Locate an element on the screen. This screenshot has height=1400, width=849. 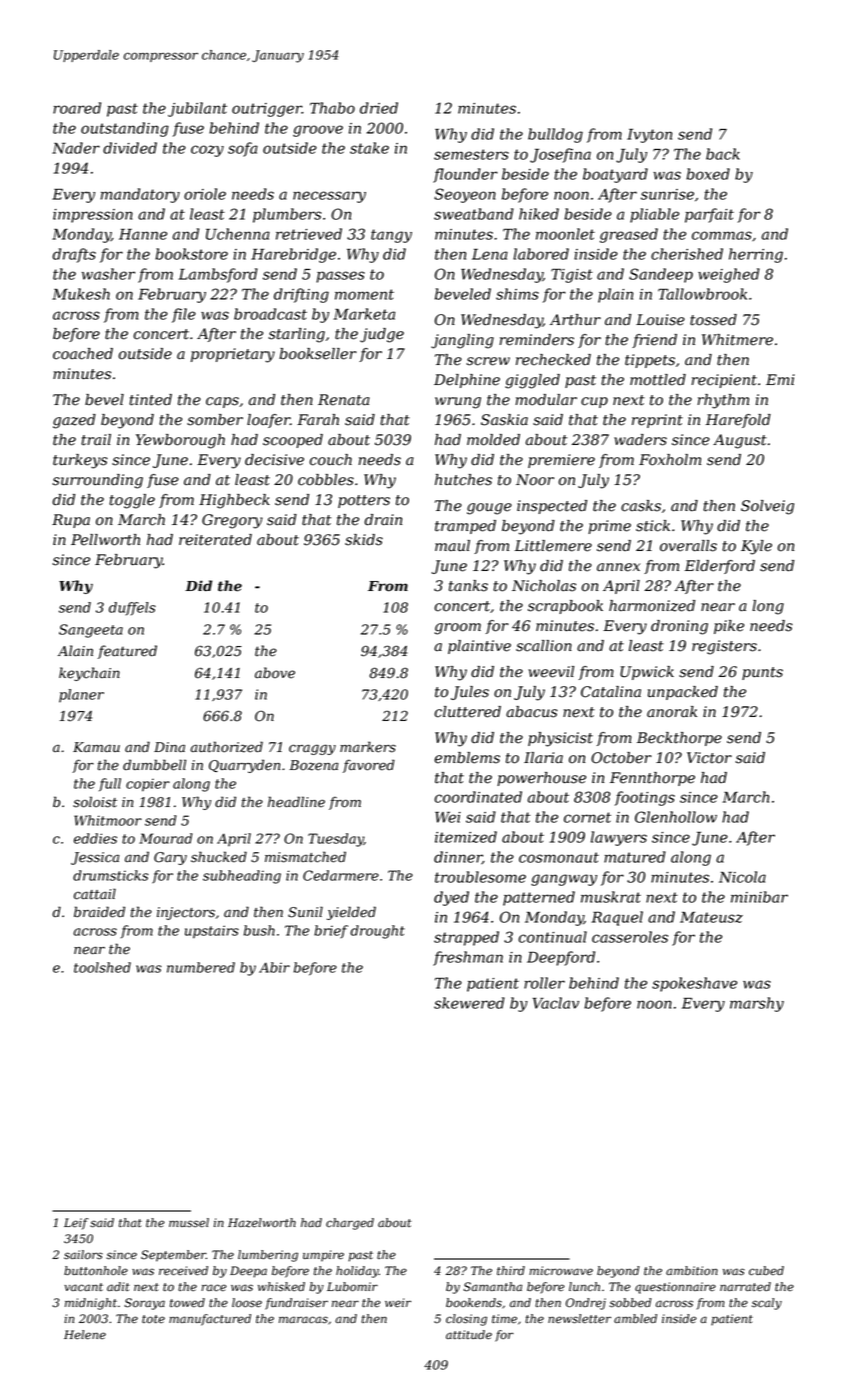
cubed is located at coordinates (766, 1271).
